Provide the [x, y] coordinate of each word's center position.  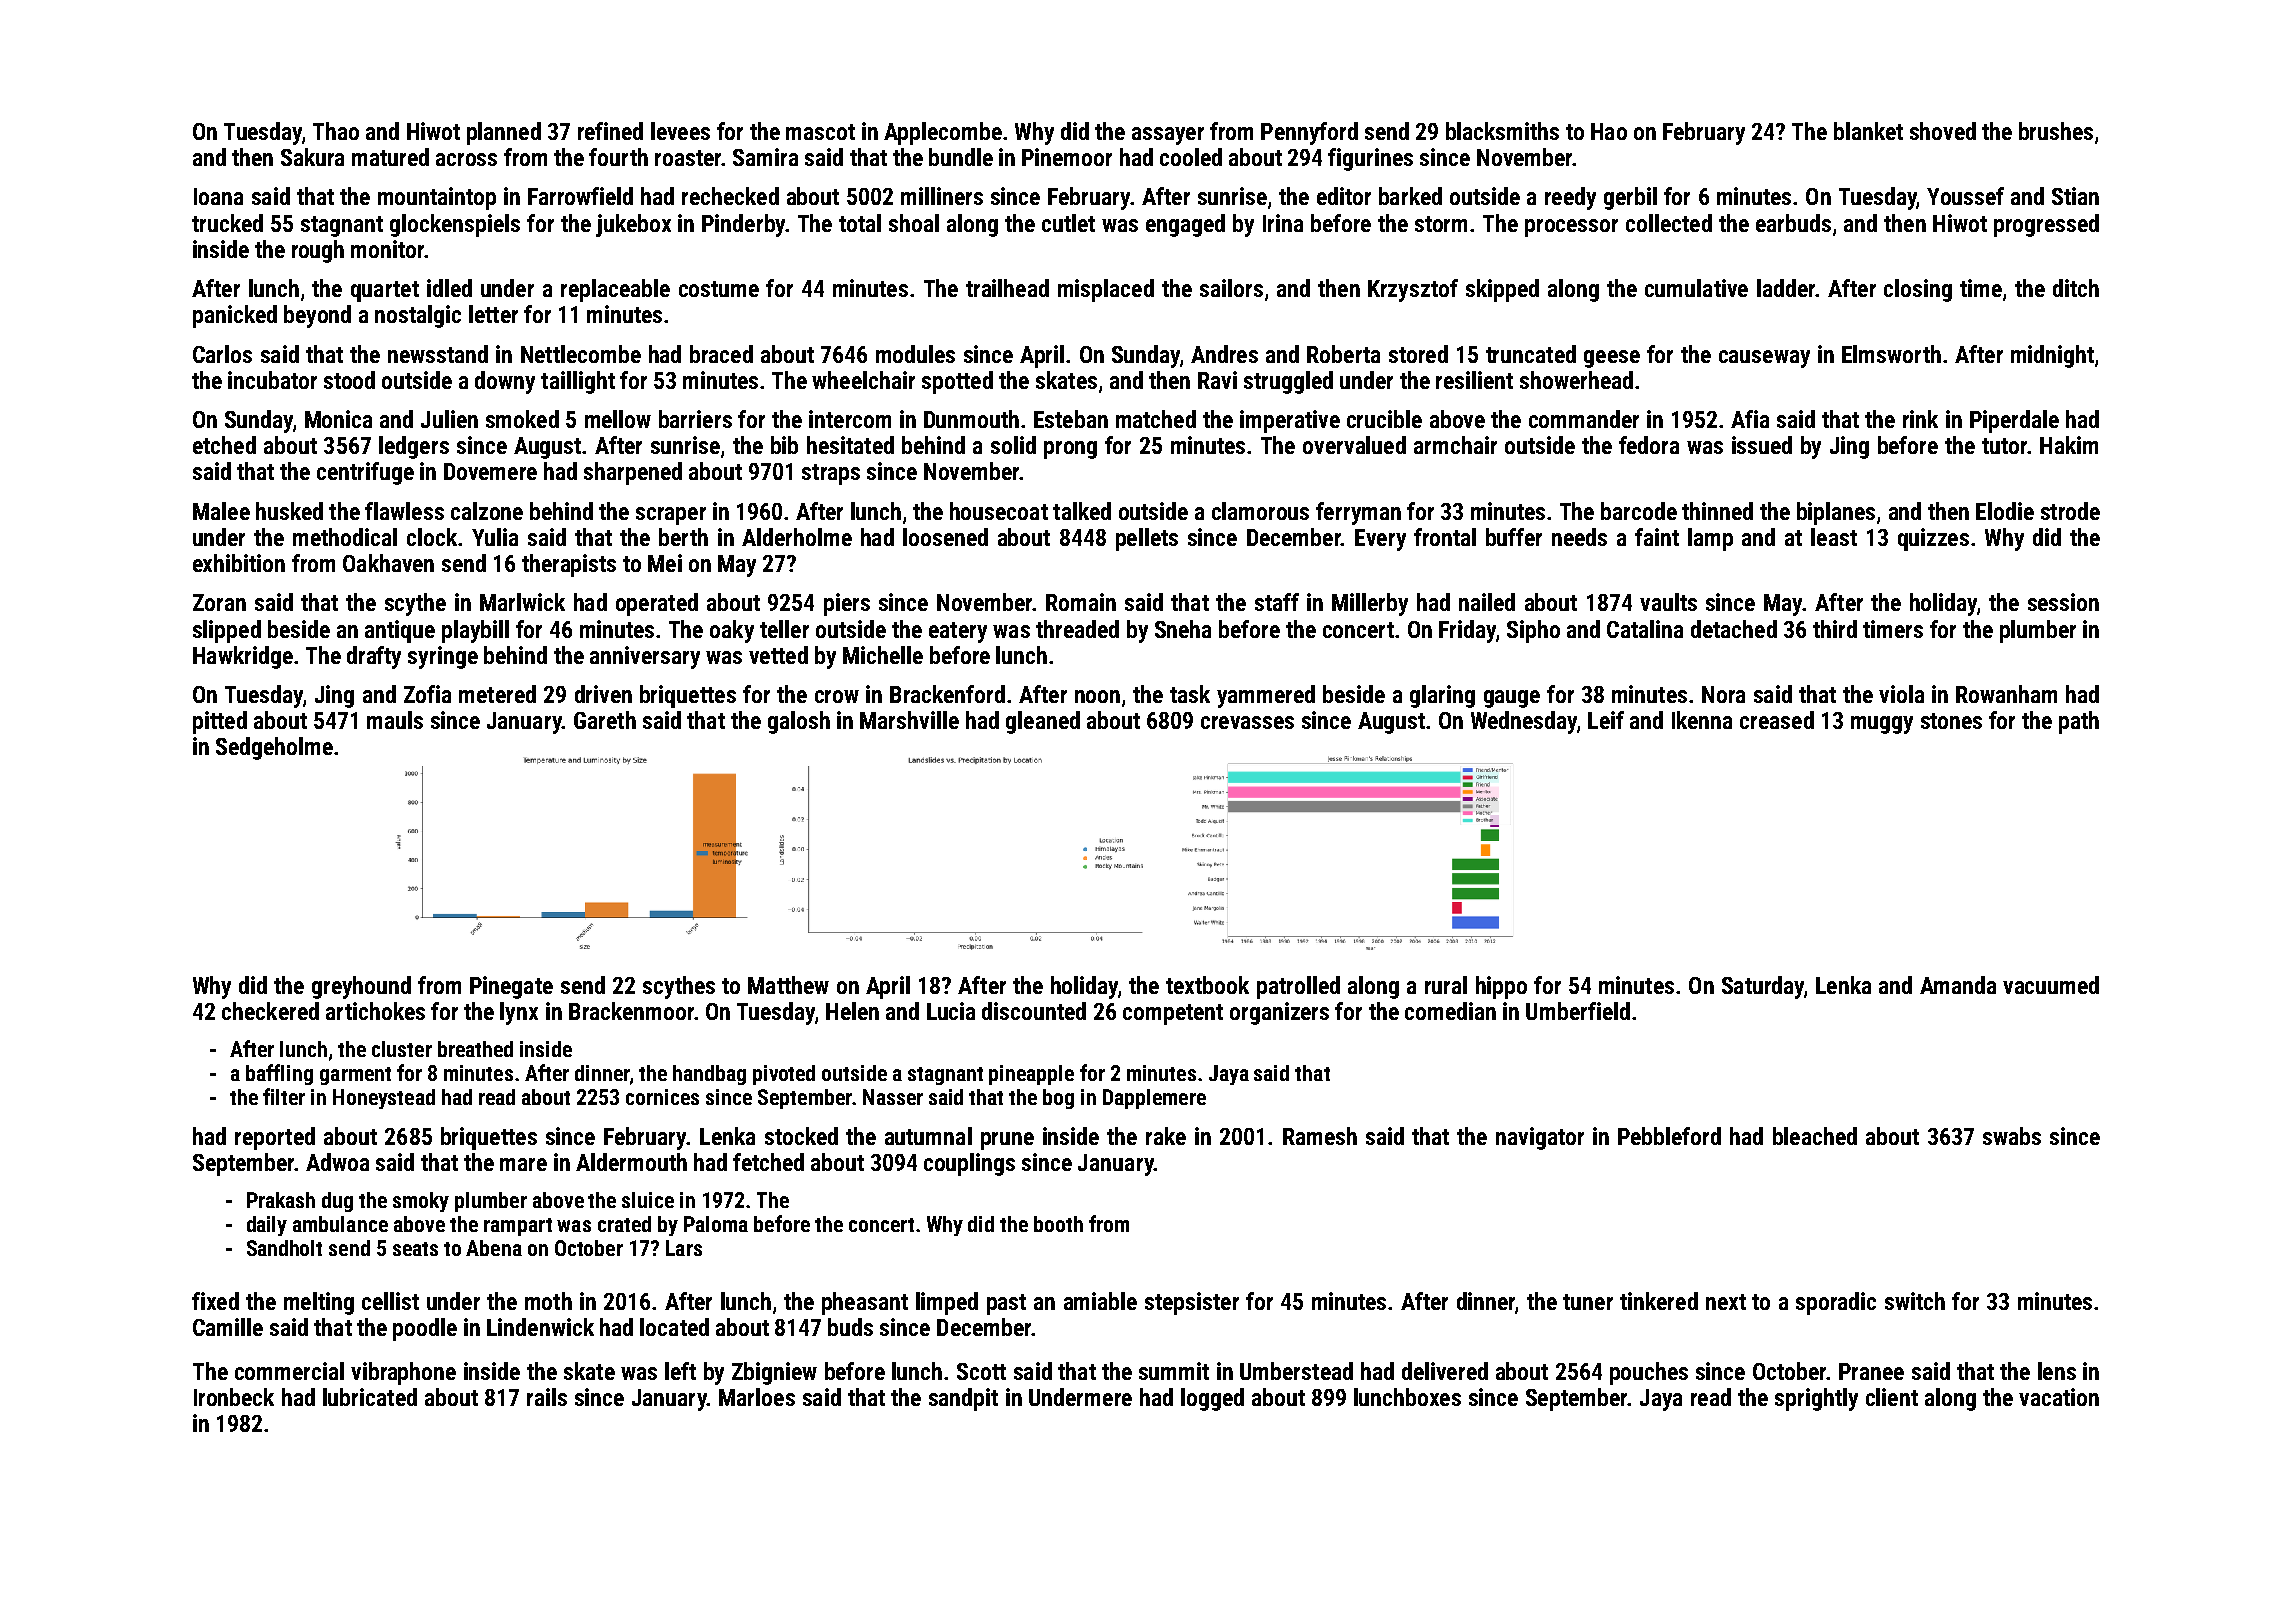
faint [1657, 537]
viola [1901, 694]
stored [1418, 354]
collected [1669, 223]
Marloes [757, 1397]
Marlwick [522, 602]
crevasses [1247, 722]
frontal [1445, 537]
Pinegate [511, 987]
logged [1212, 1399]
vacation [2059, 1397]
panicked [235, 316]
